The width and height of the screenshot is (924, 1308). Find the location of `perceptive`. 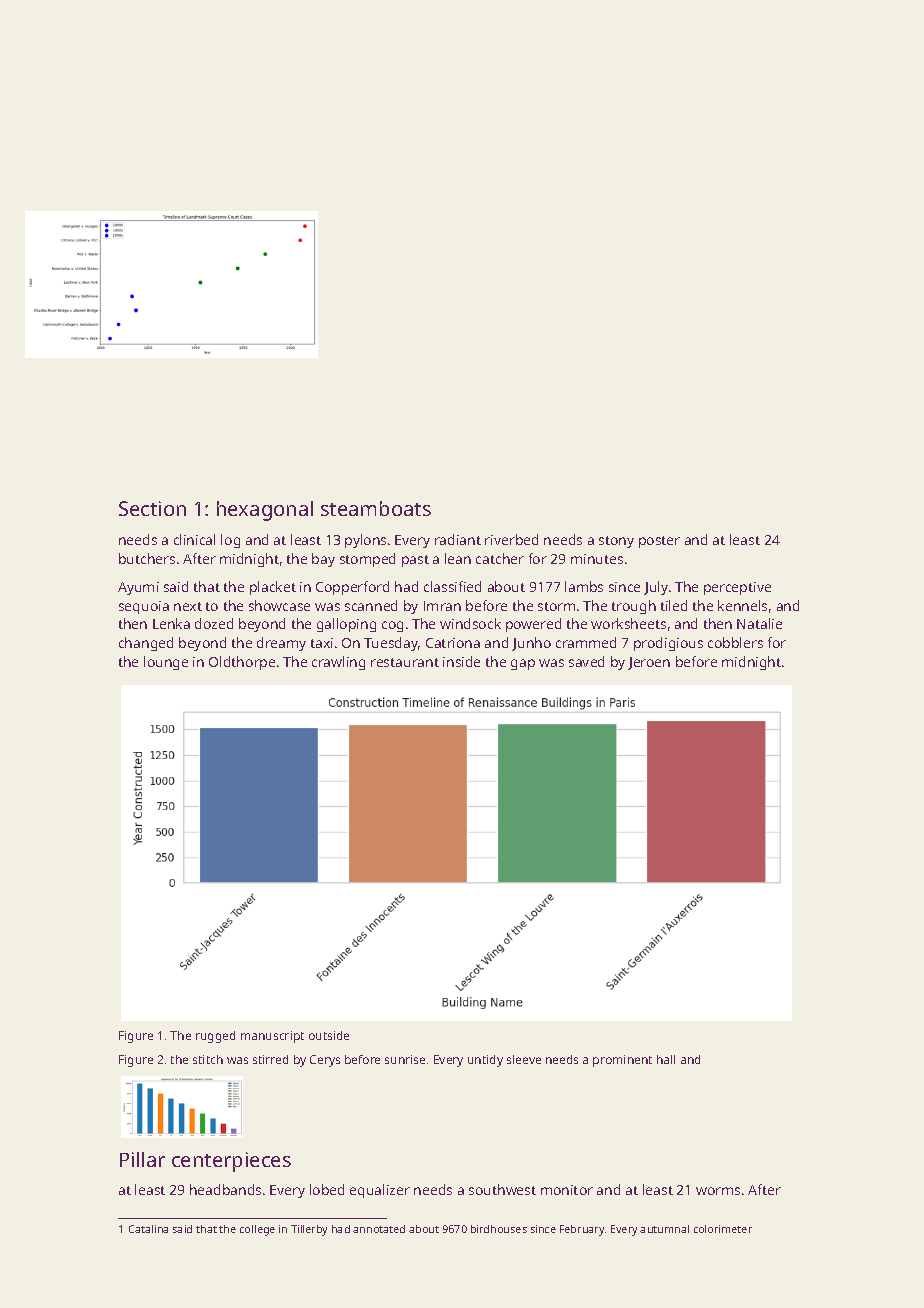

perceptive is located at coordinates (737, 588).
